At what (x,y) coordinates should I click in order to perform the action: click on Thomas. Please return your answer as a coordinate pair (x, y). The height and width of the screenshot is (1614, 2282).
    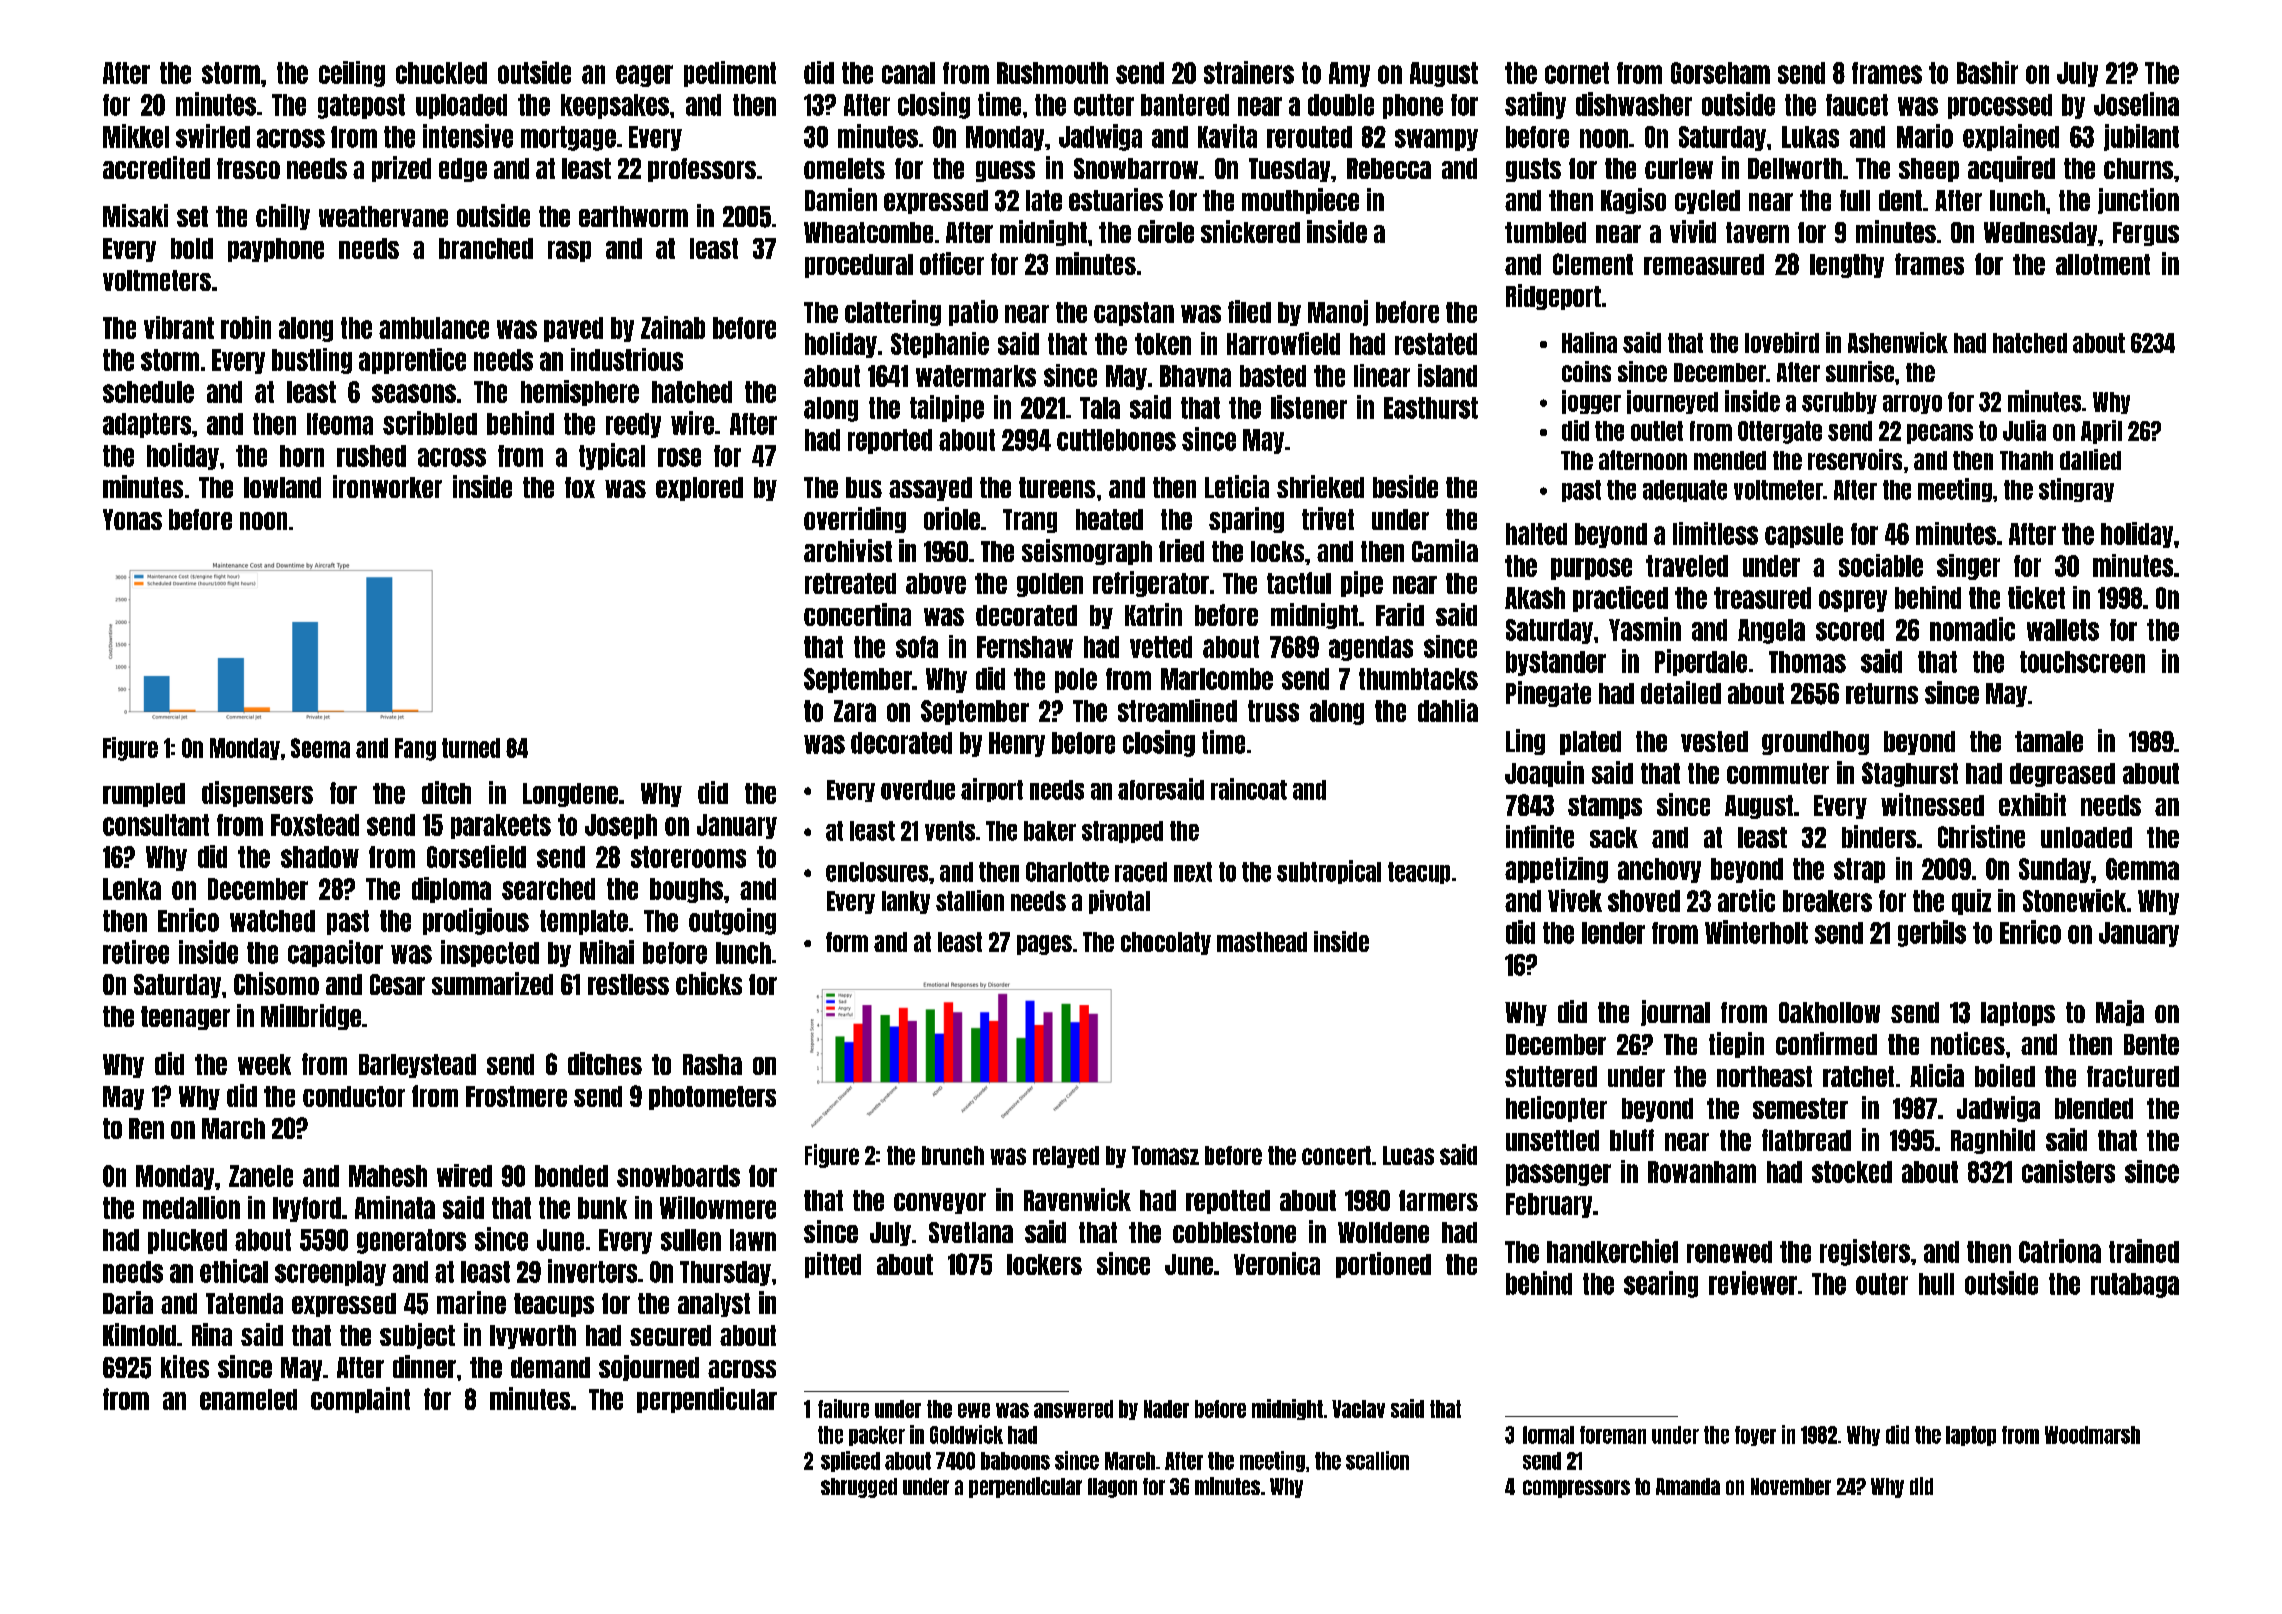
    Looking at the image, I should click on (1807, 662).
